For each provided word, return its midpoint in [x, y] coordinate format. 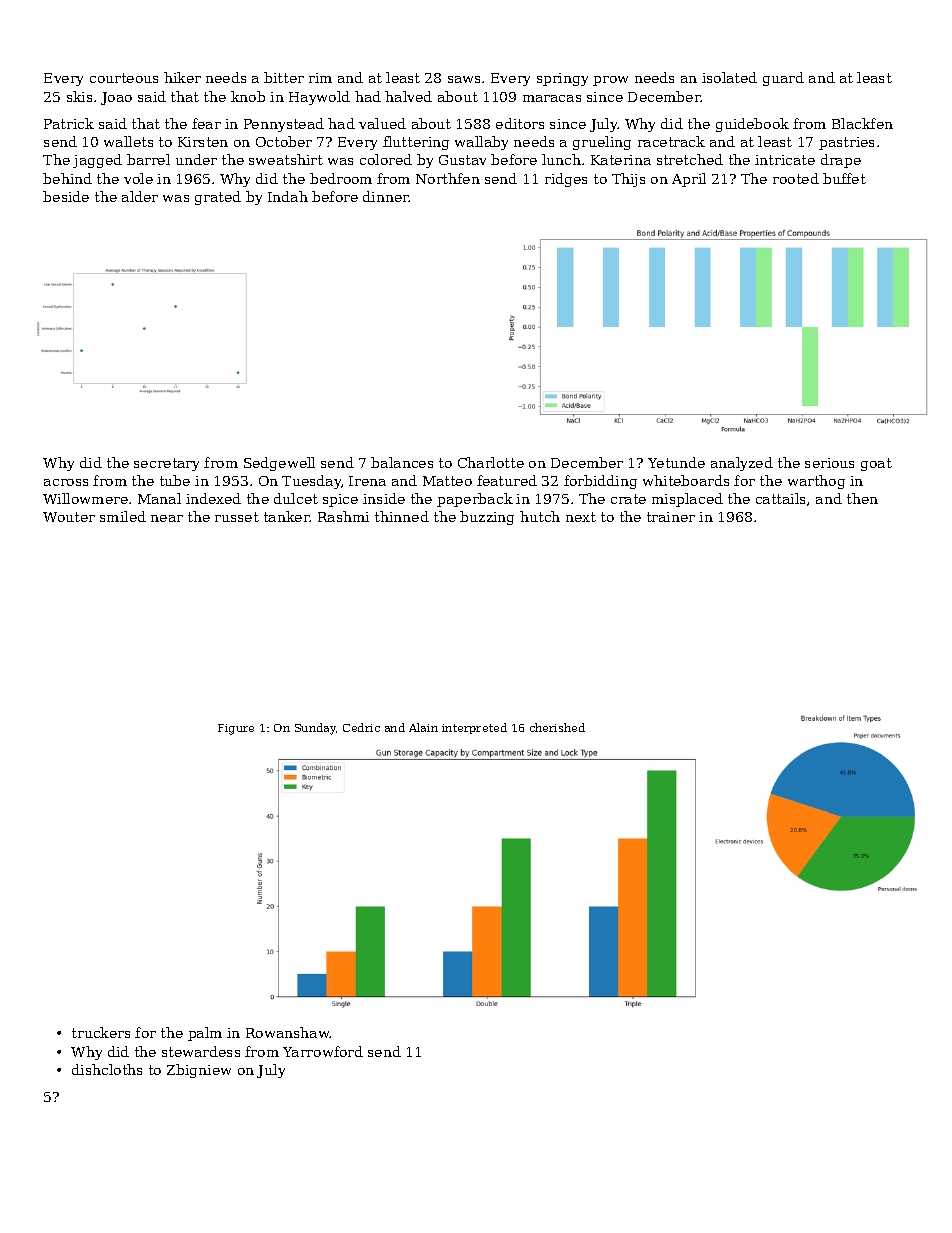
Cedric [361, 727]
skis [79, 96]
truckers [101, 1032]
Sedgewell [279, 464]
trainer [671, 517]
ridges [566, 180]
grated [218, 198]
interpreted [474, 728]
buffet [844, 178]
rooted [796, 178]
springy [562, 79]
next [581, 517]
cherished [557, 727]
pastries [846, 143]
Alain [423, 727]
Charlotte [491, 462]
